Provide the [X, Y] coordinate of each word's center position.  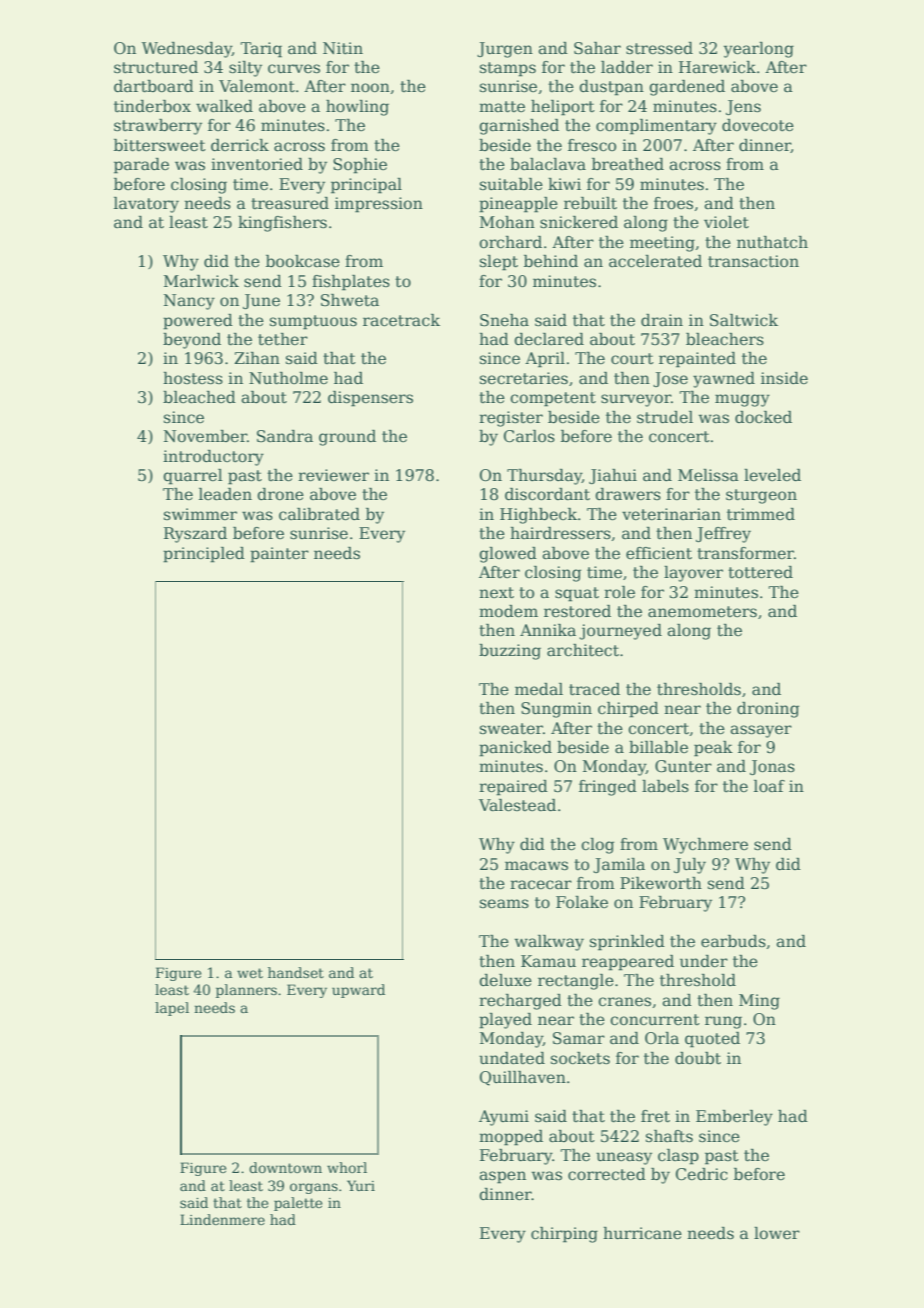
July [690, 866]
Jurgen [505, 50]
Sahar [597, 48]
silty [245, 69]
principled [204, 555]
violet [726, 222]
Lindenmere [222, 1219]
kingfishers [282, 224]
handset [296, 972]
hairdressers [560, 533]
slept [499, 263]
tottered [760, 572]
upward [358, 991]
